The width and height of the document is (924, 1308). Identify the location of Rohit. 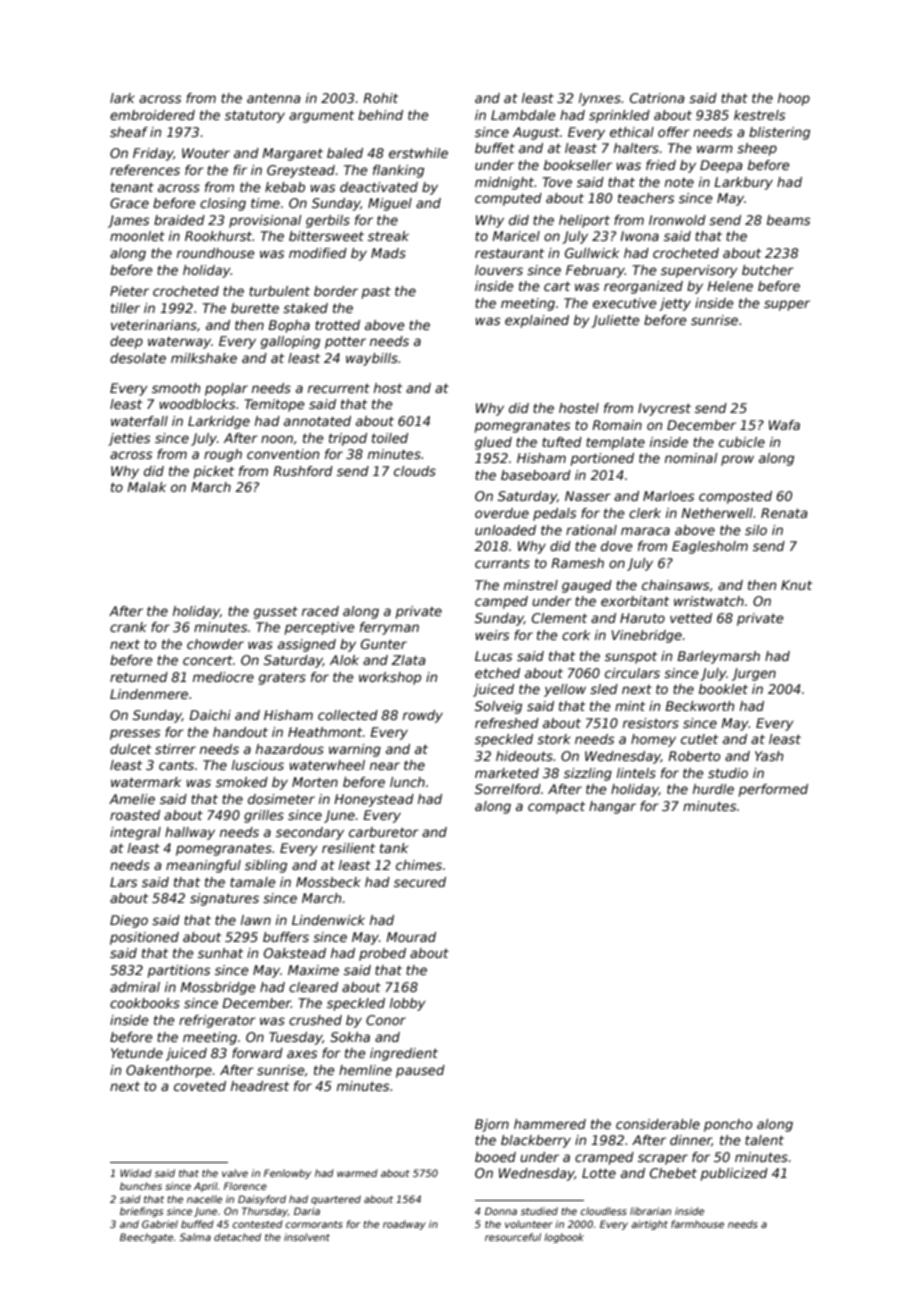
(380, 98).
